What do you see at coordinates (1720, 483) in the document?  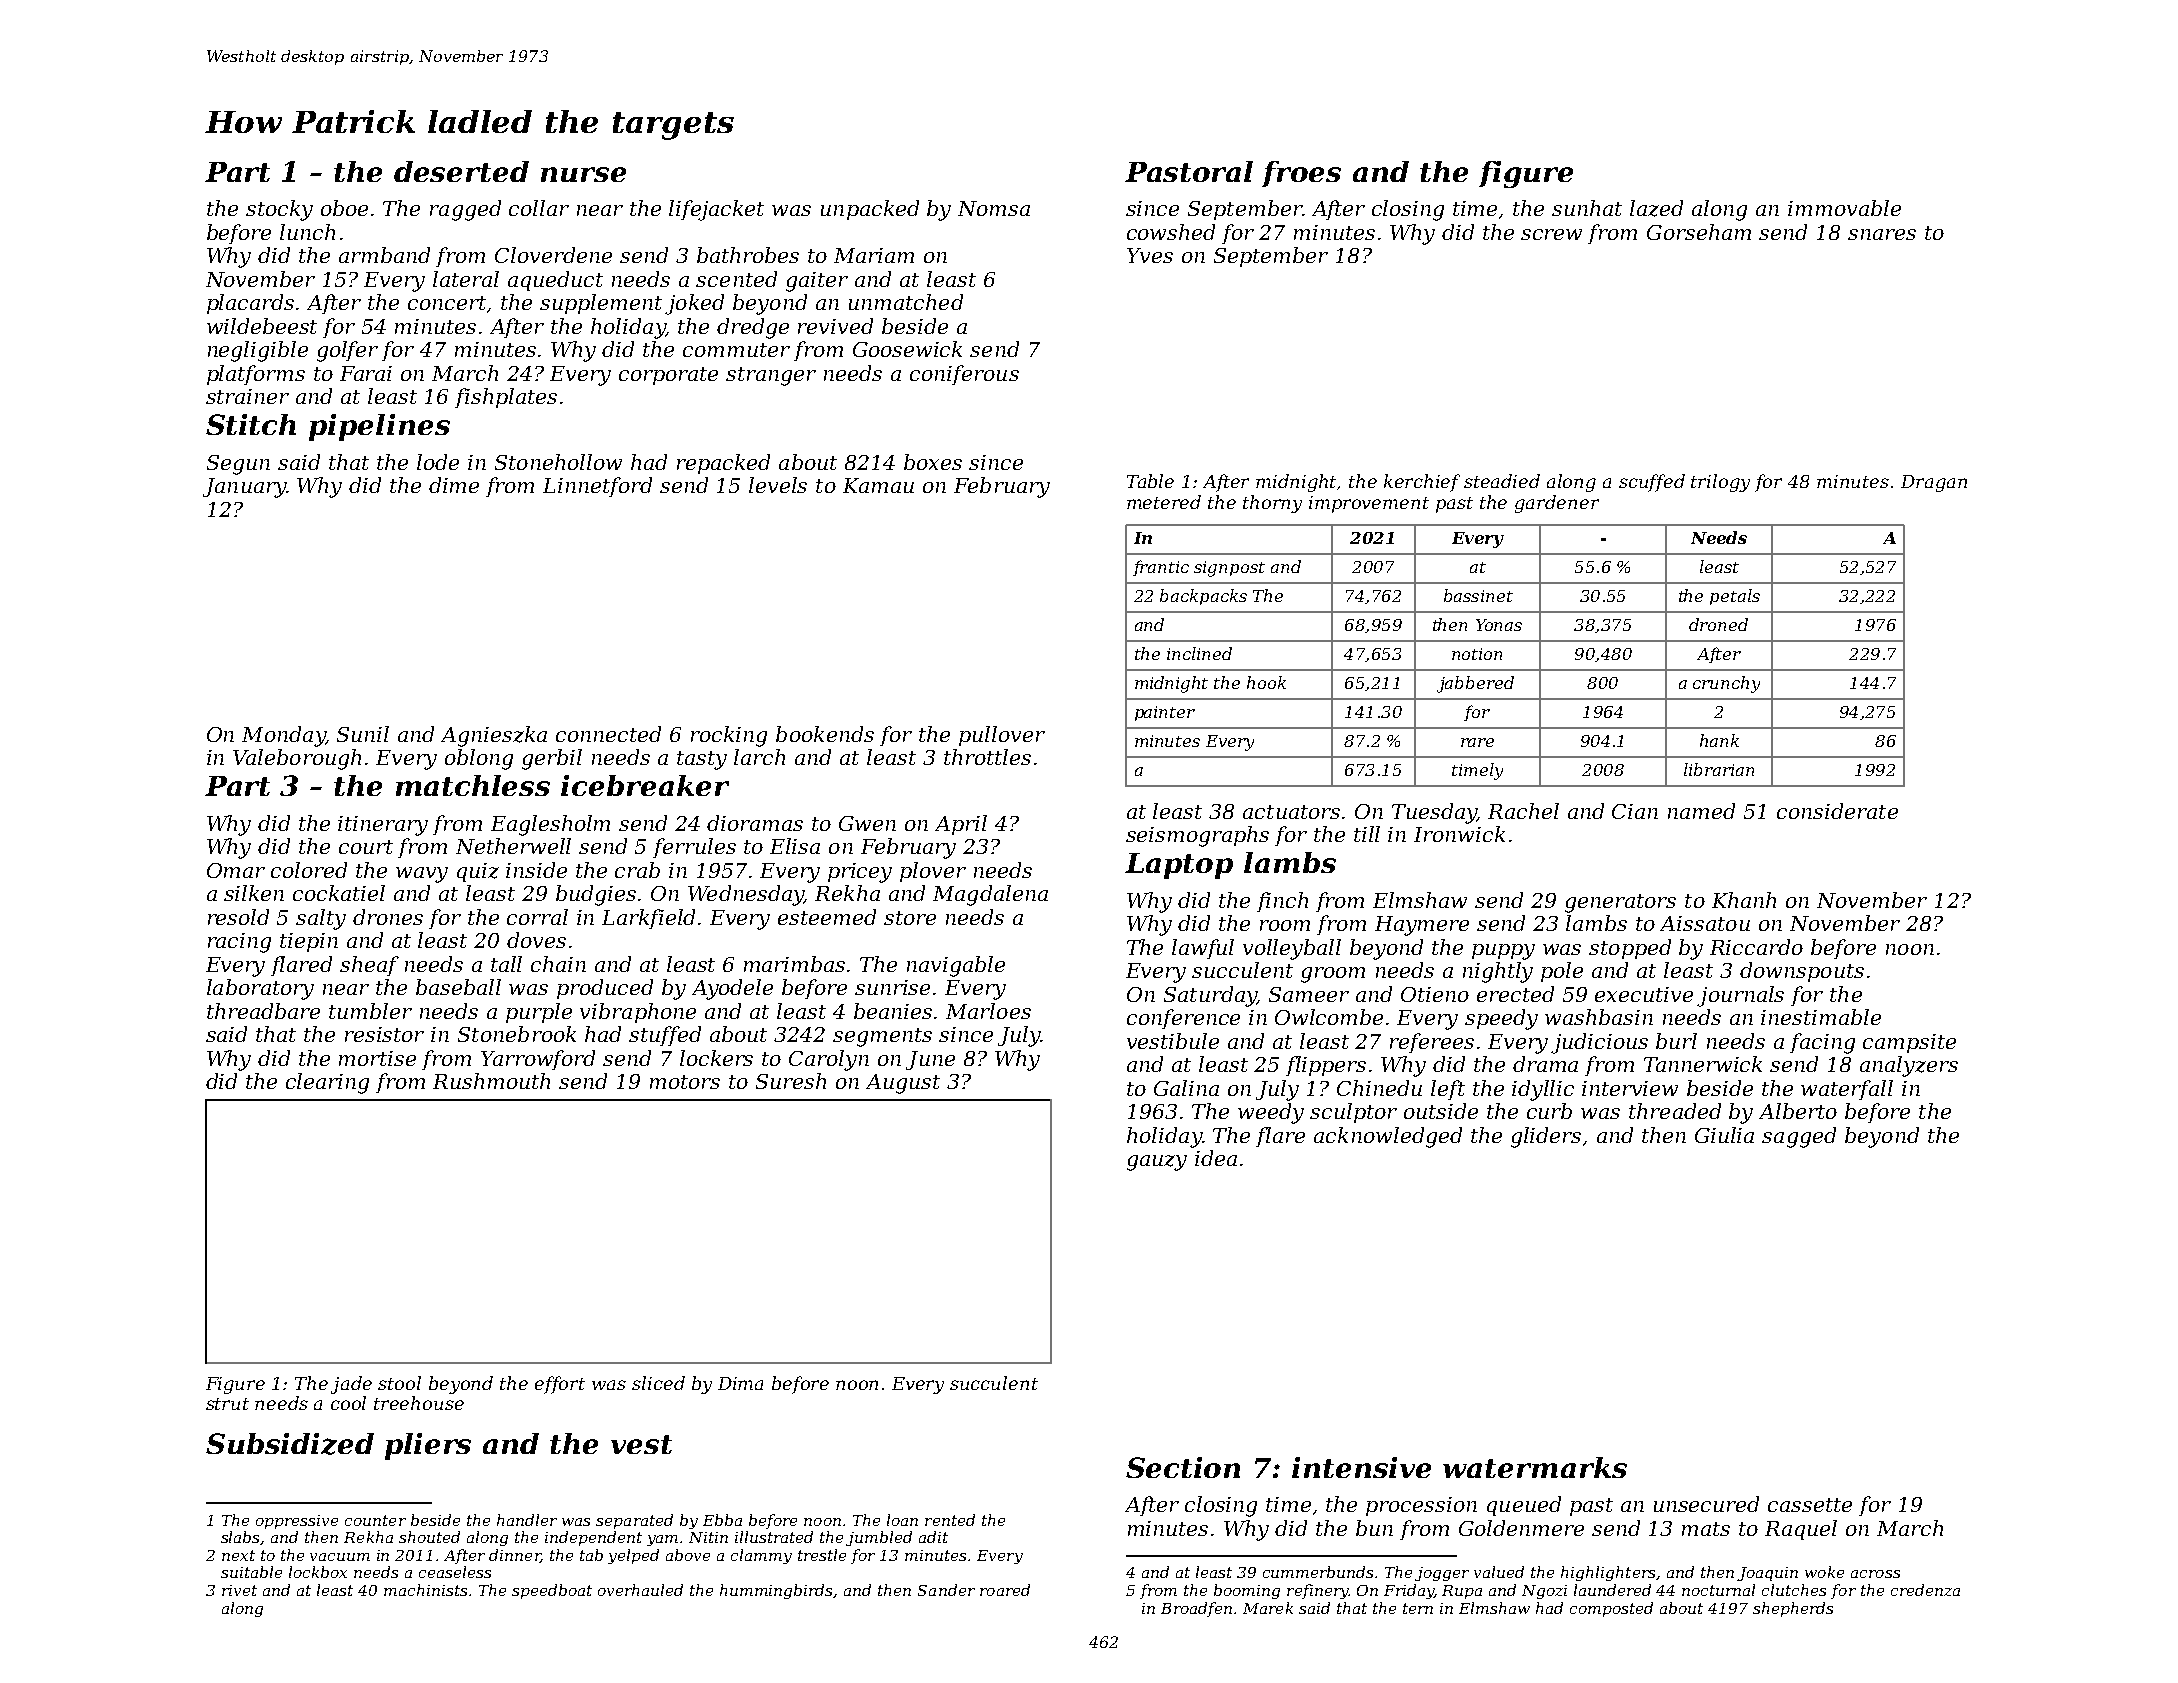 I see `trilogy` at bounding box center [1720, 483].
